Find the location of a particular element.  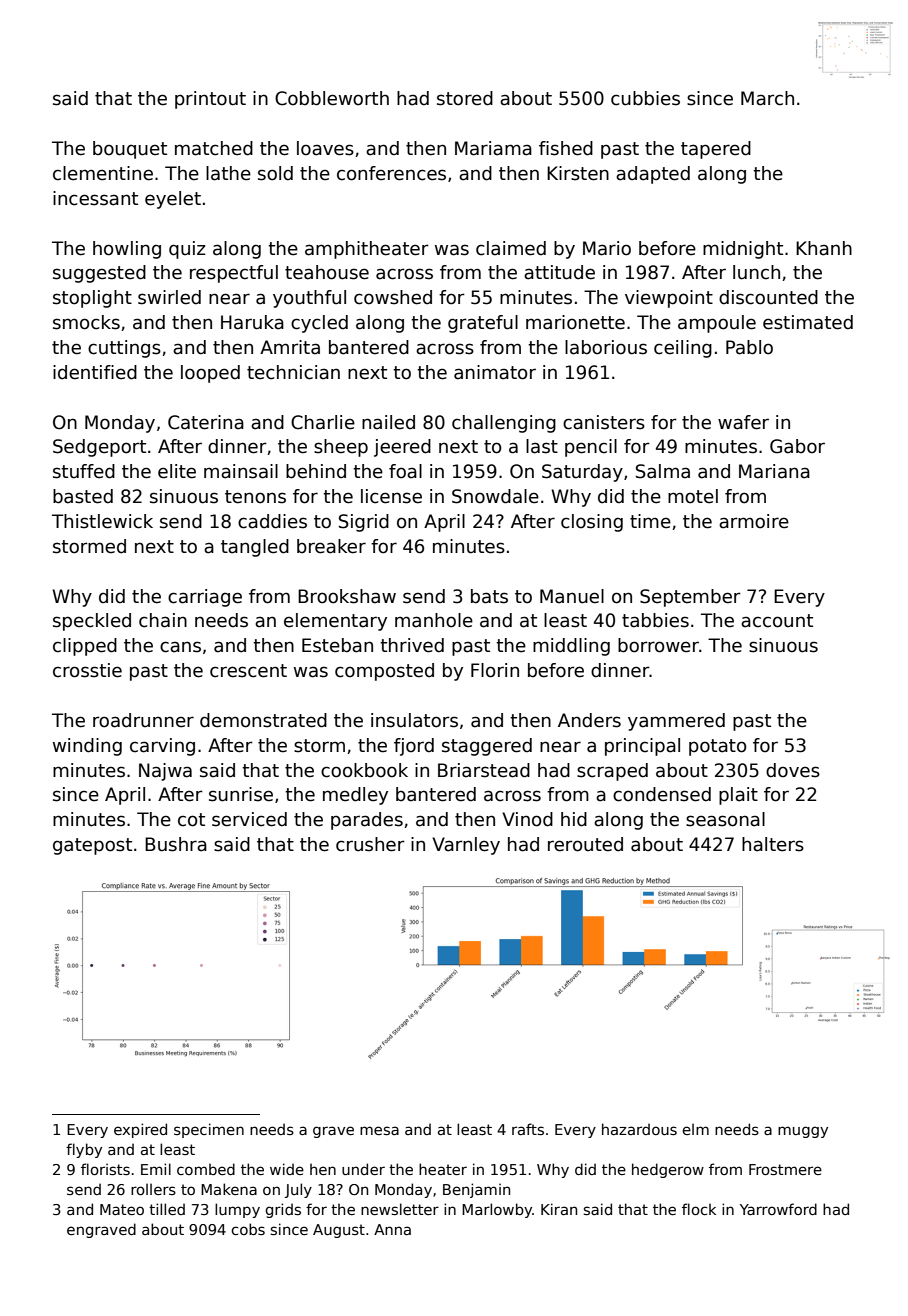

cubbies is located at coordinates (645, 98).
